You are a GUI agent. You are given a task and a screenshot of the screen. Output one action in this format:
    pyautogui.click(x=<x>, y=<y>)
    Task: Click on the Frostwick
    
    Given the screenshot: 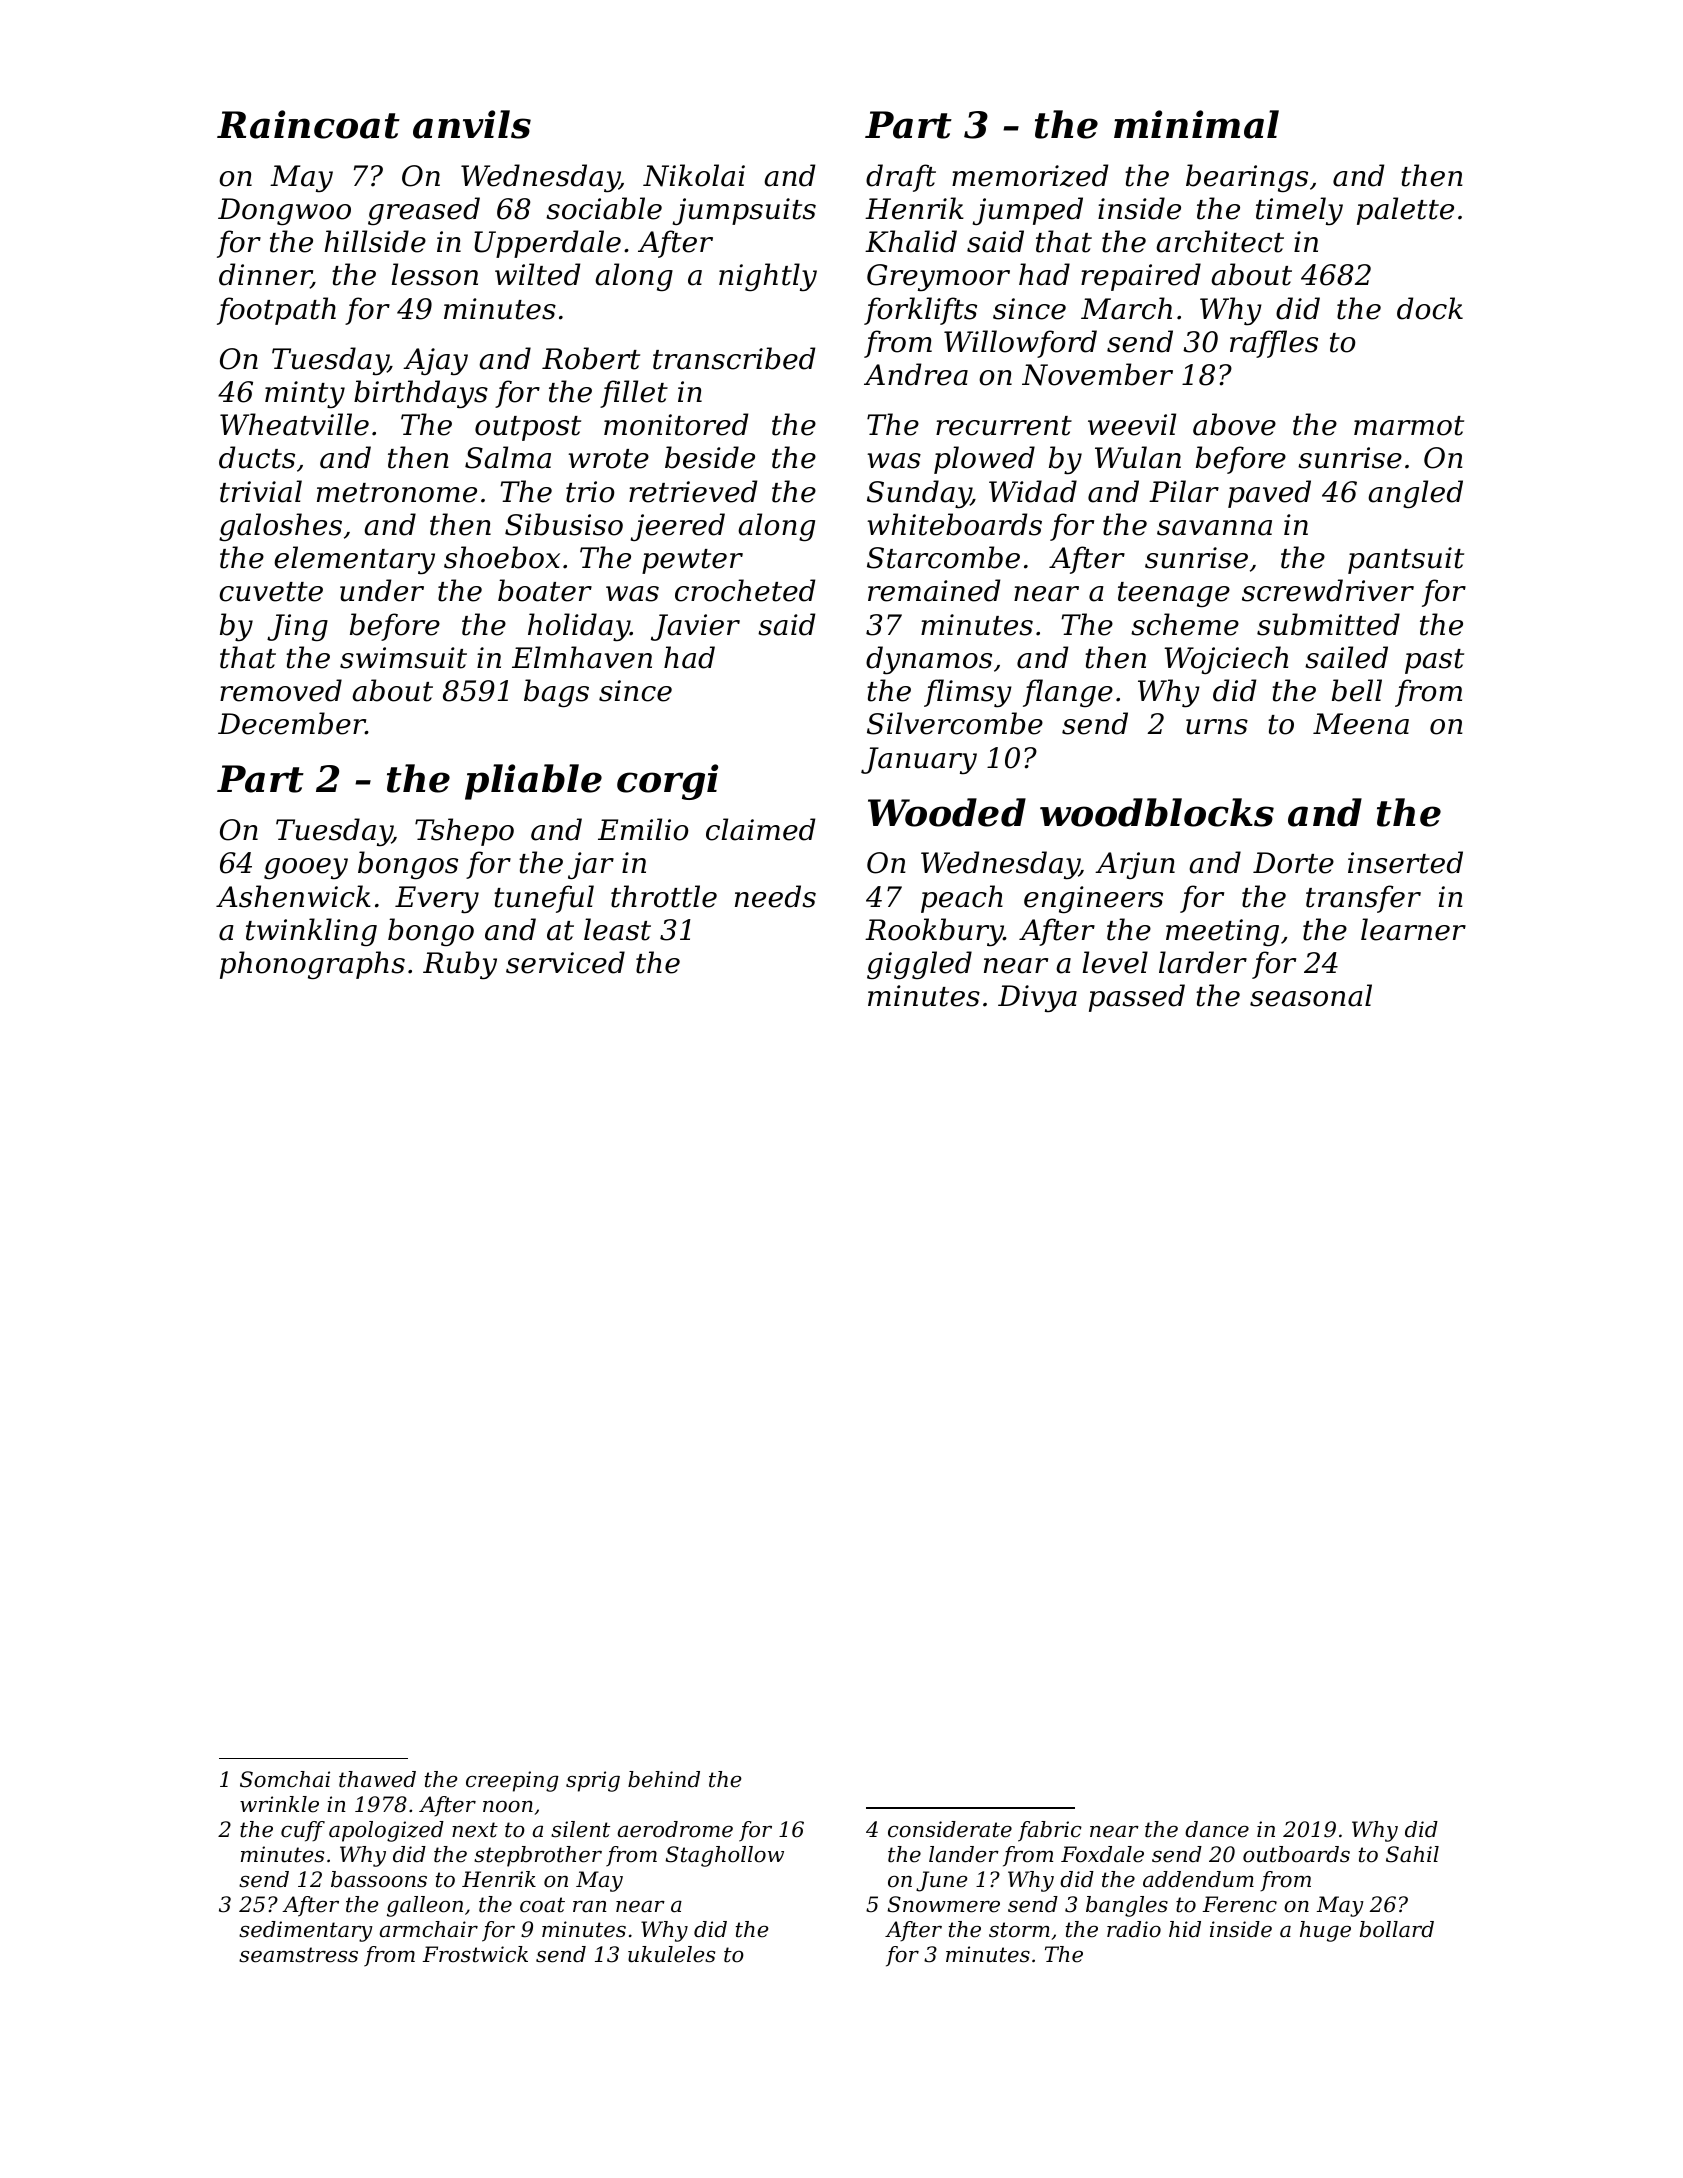 What is the action you would take?
    pyautogui.click(x=475, y=1954)
